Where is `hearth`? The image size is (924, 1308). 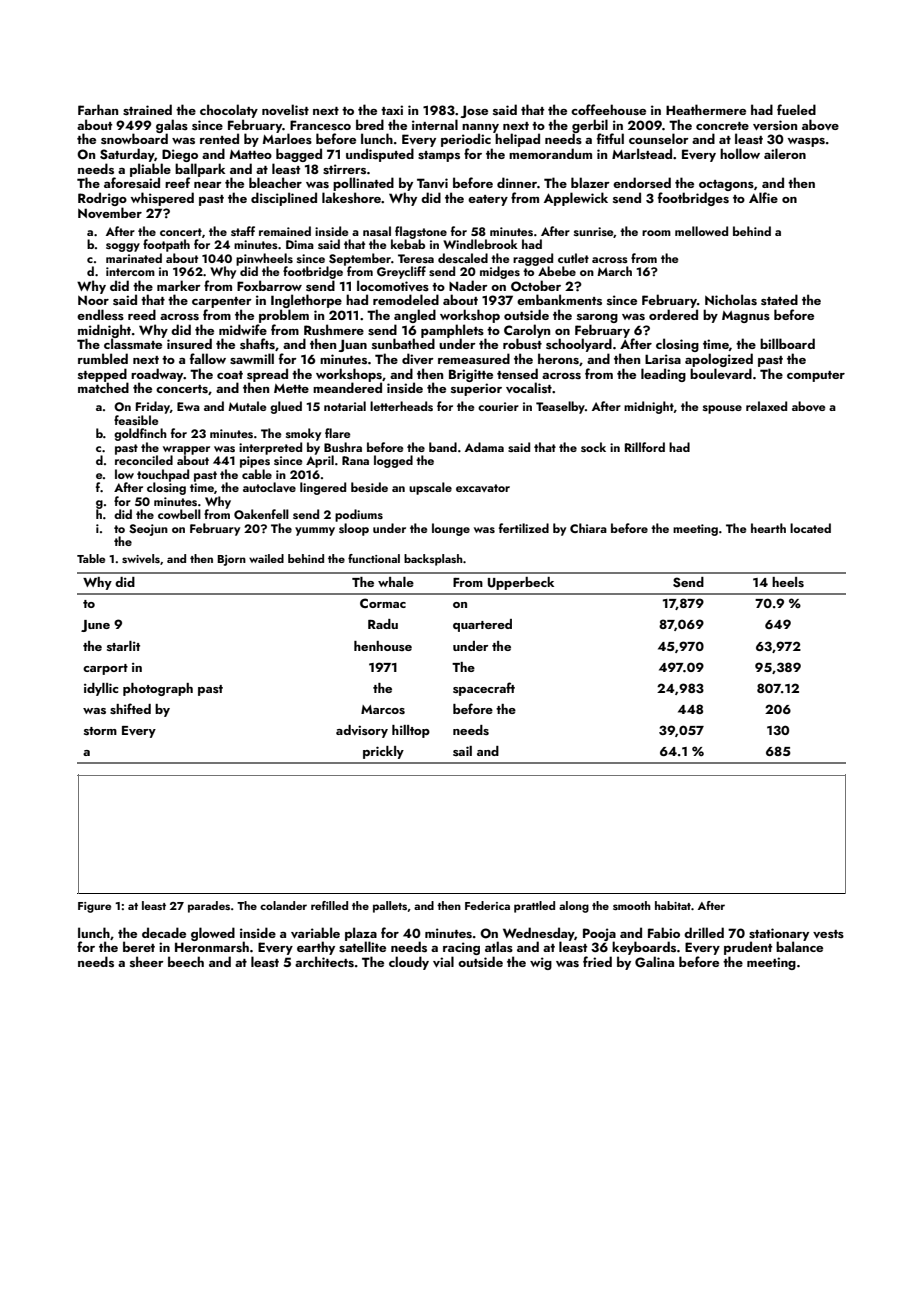 hearth is located at coordinates (768, 528).
